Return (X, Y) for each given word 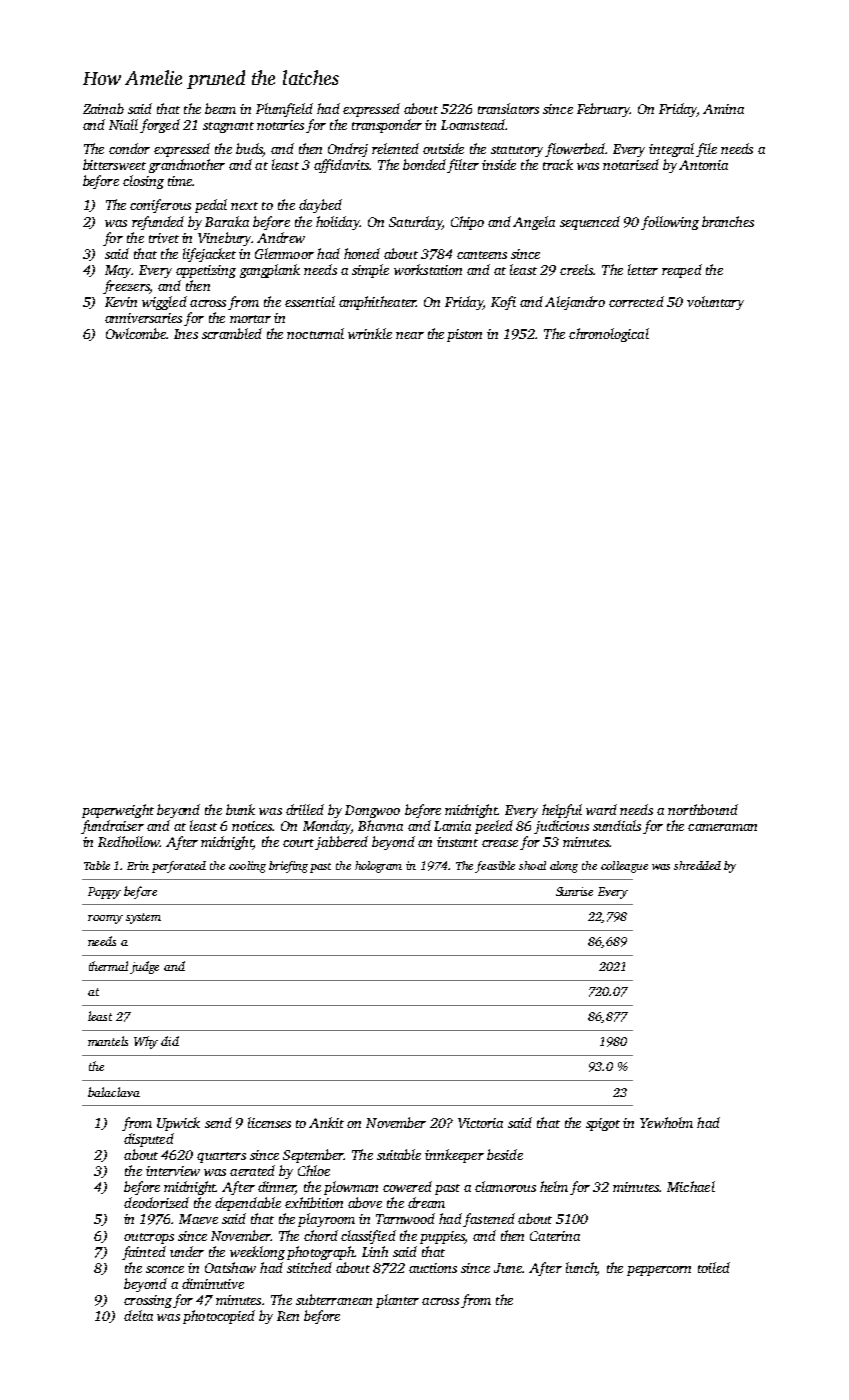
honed (362, 253)
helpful (562, 811)
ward (601, 809)
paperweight (118, 811)
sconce (165, 1269)
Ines (186, 334)
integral (671, 150)
